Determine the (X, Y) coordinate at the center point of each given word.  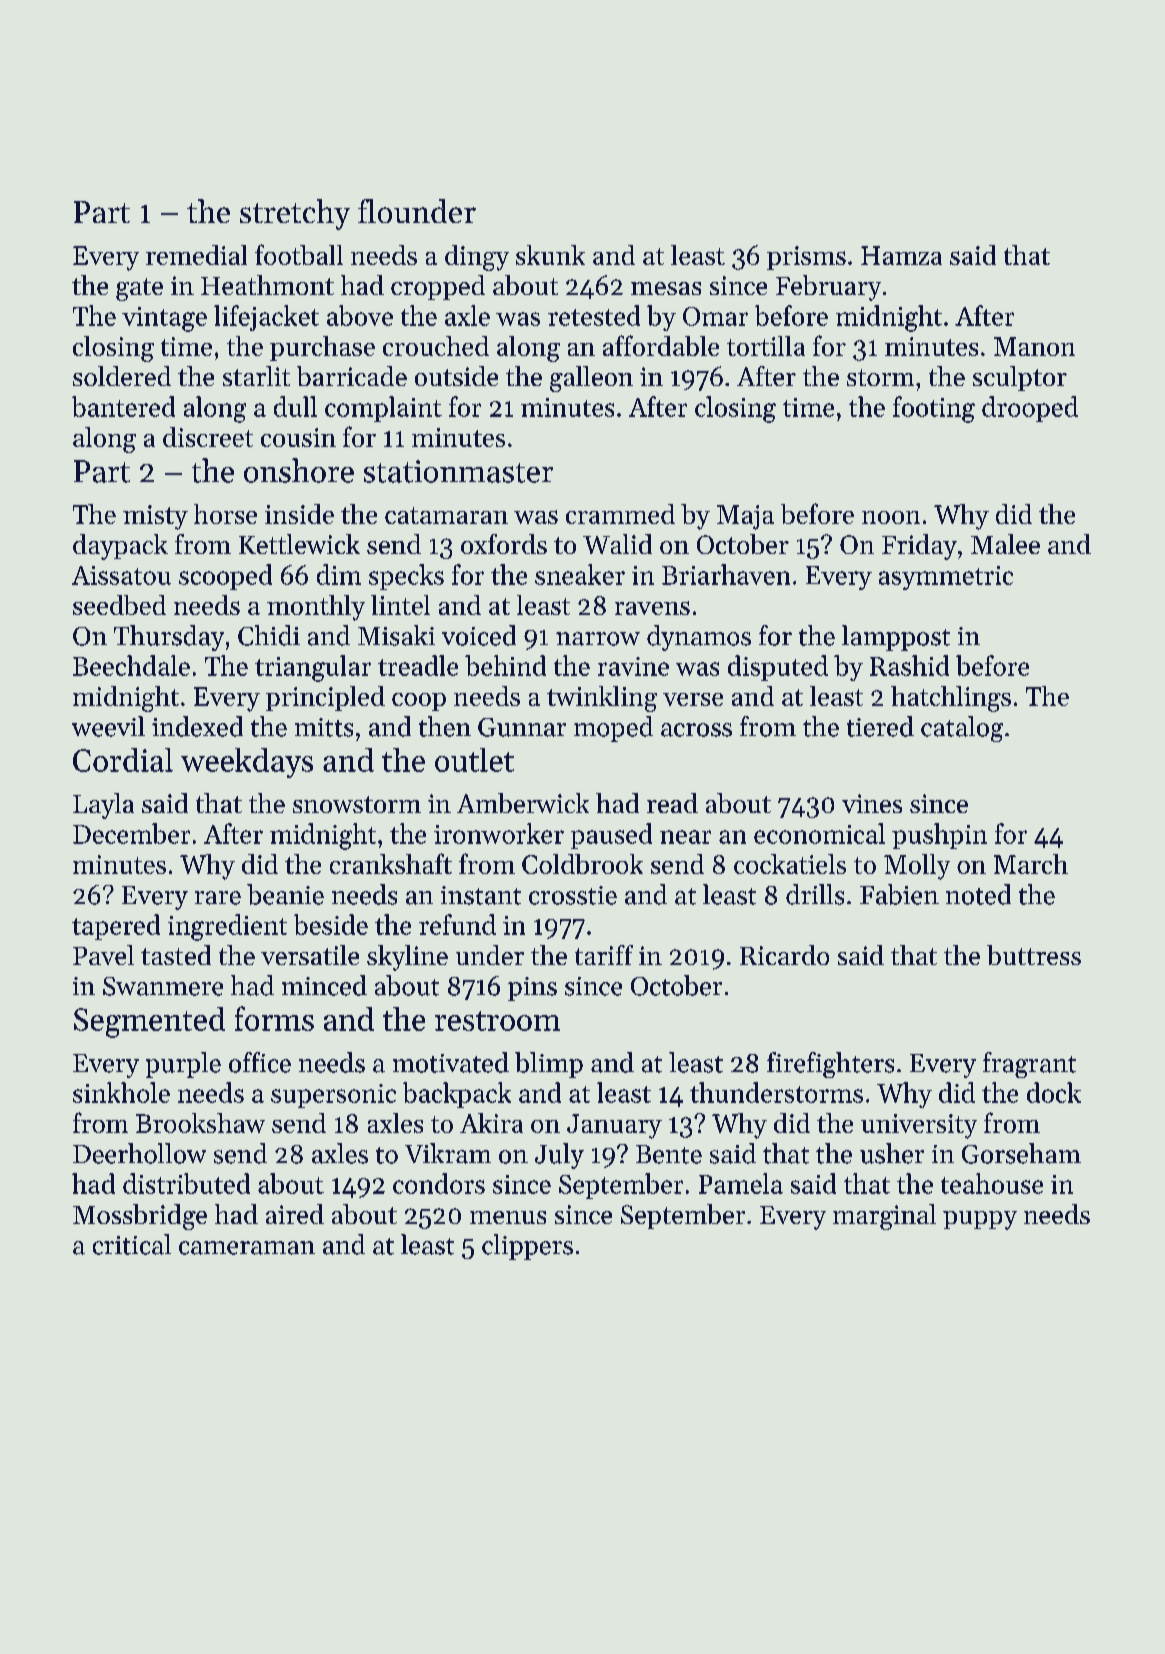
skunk (550, 255)
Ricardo (784, 955)
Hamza (901, 255)
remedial (196, 255)
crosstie (573, 895)
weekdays (247, 763)
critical (132, 1244)
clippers (527, 1247)
